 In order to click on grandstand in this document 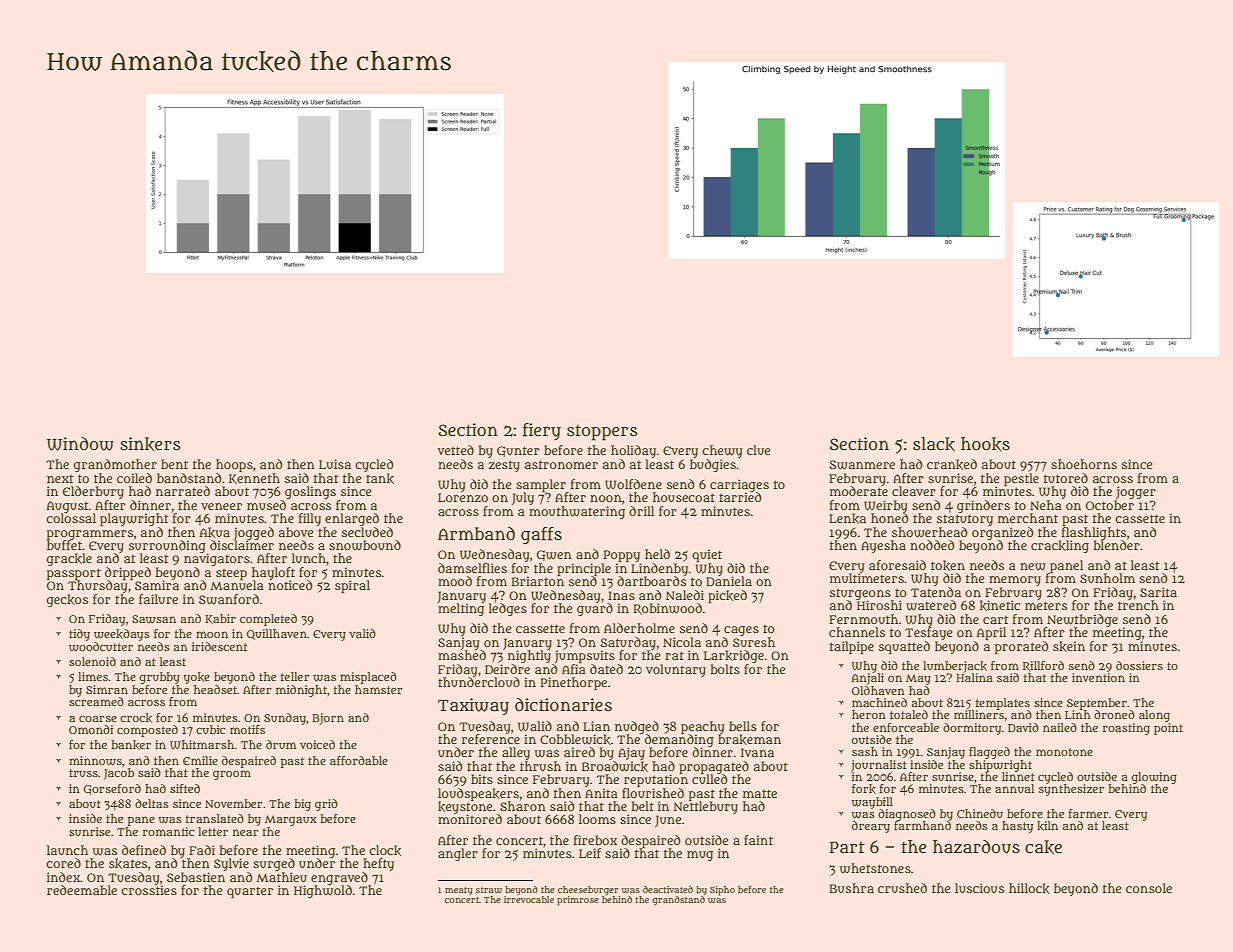, I will do `click(678, 901)`.
